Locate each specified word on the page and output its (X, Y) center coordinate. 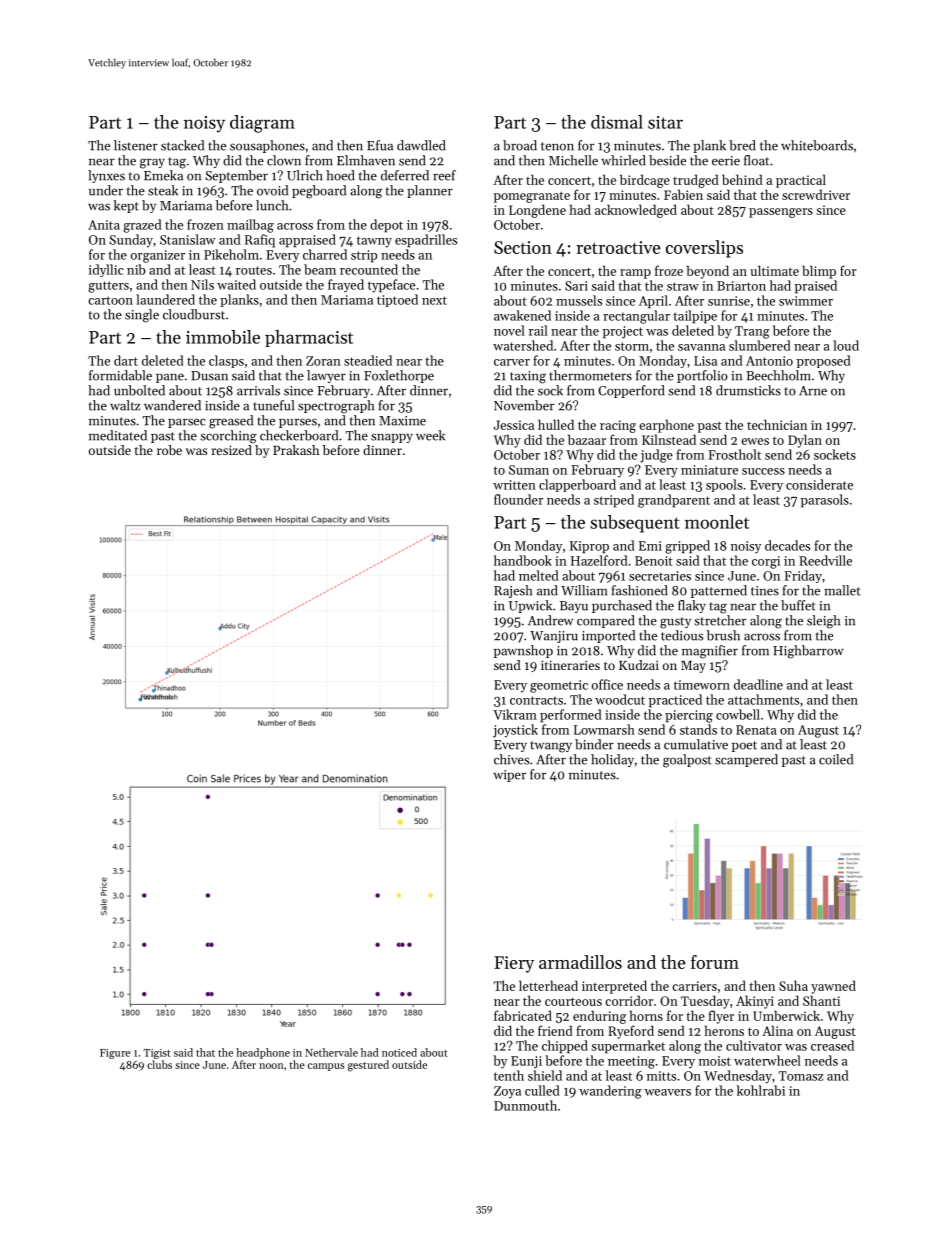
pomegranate (532, 197)
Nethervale (331, 1052)
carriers (694, 986)
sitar (665, 122)
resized (232, 450)
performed (571, 716)
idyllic (106, 270)
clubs (159, 1064)
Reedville (825, 560)
